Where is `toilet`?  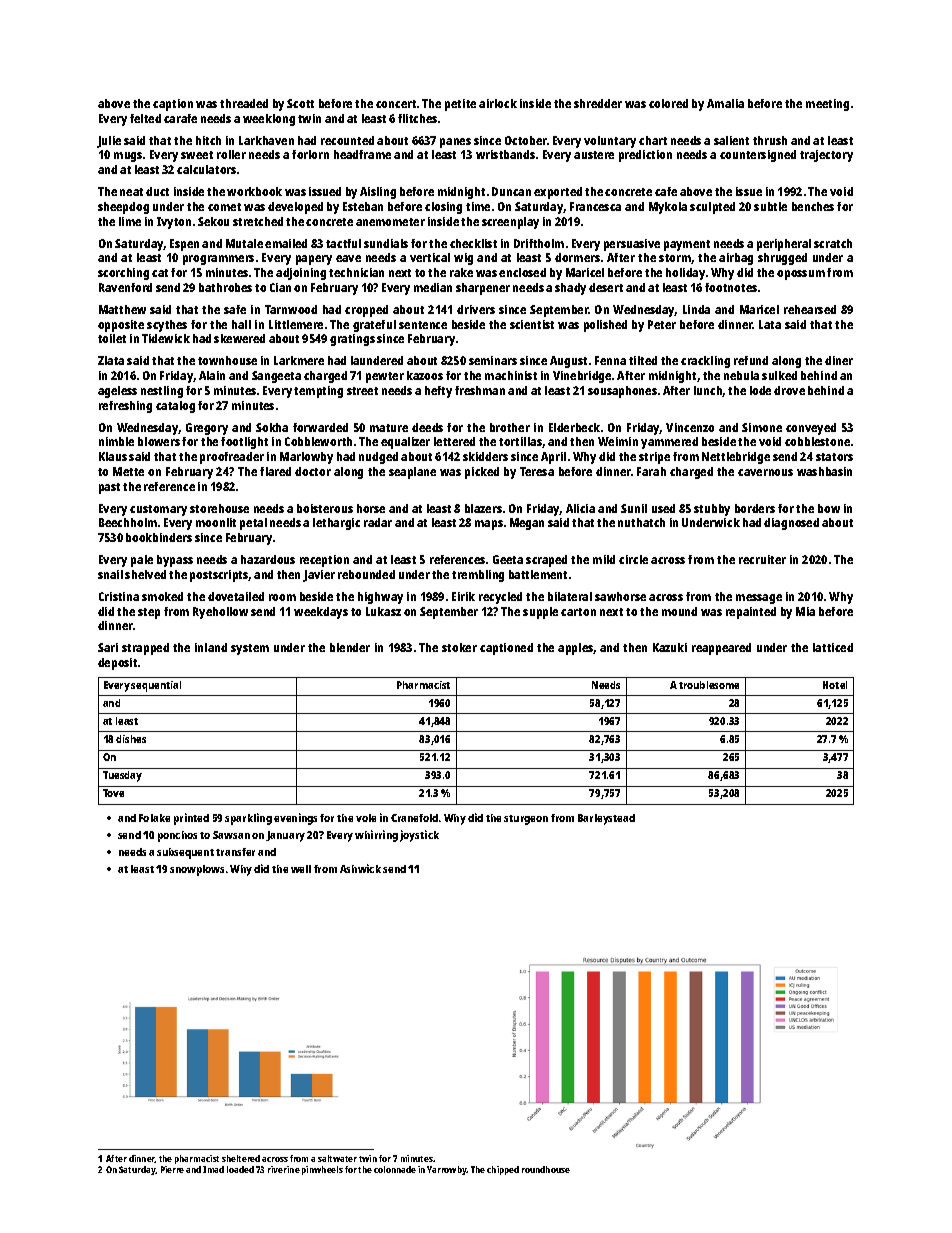 toilet is located at coordinates (112, 338).
